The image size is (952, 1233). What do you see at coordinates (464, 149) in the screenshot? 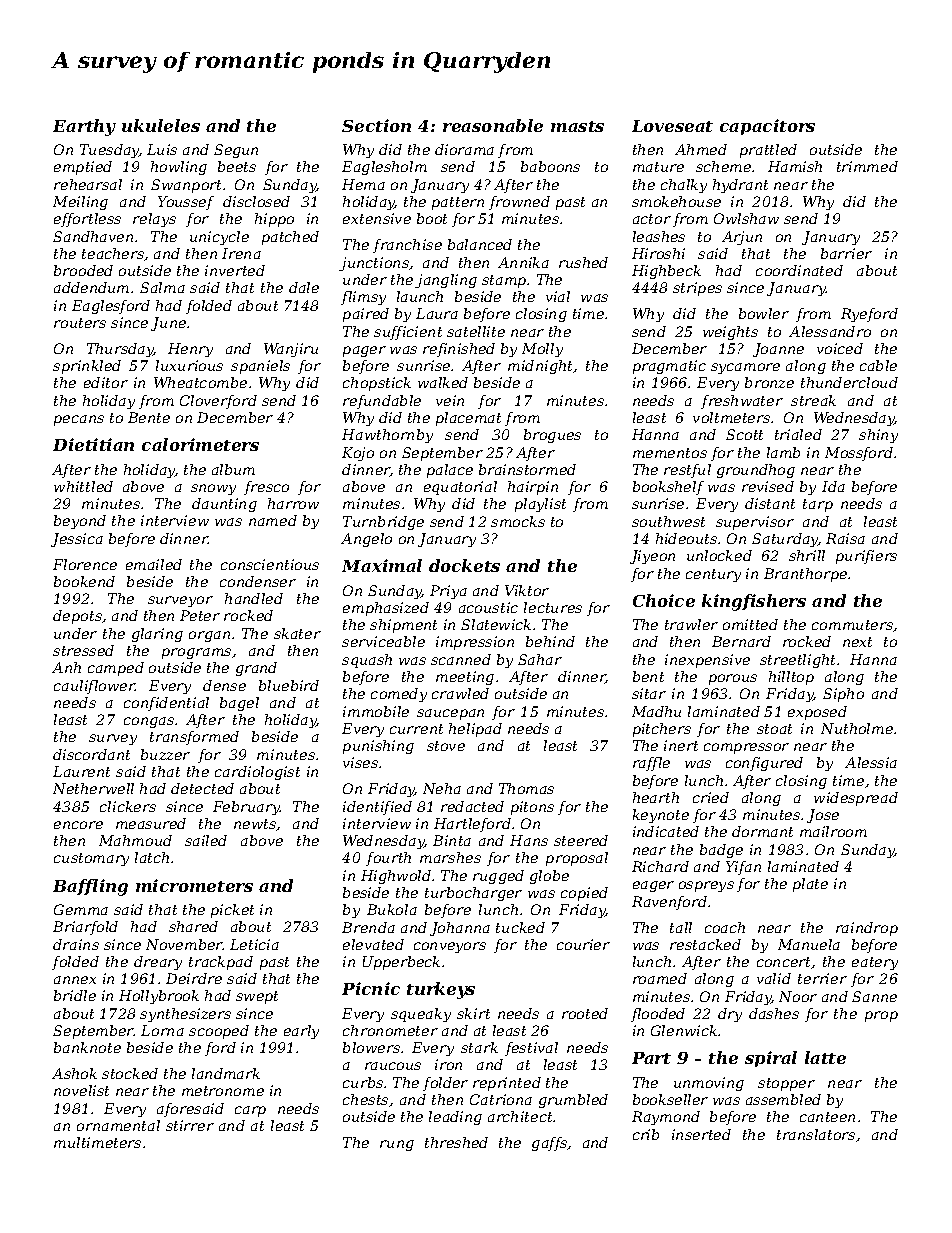
I see `diorama` at bounding box center [464, 149].
